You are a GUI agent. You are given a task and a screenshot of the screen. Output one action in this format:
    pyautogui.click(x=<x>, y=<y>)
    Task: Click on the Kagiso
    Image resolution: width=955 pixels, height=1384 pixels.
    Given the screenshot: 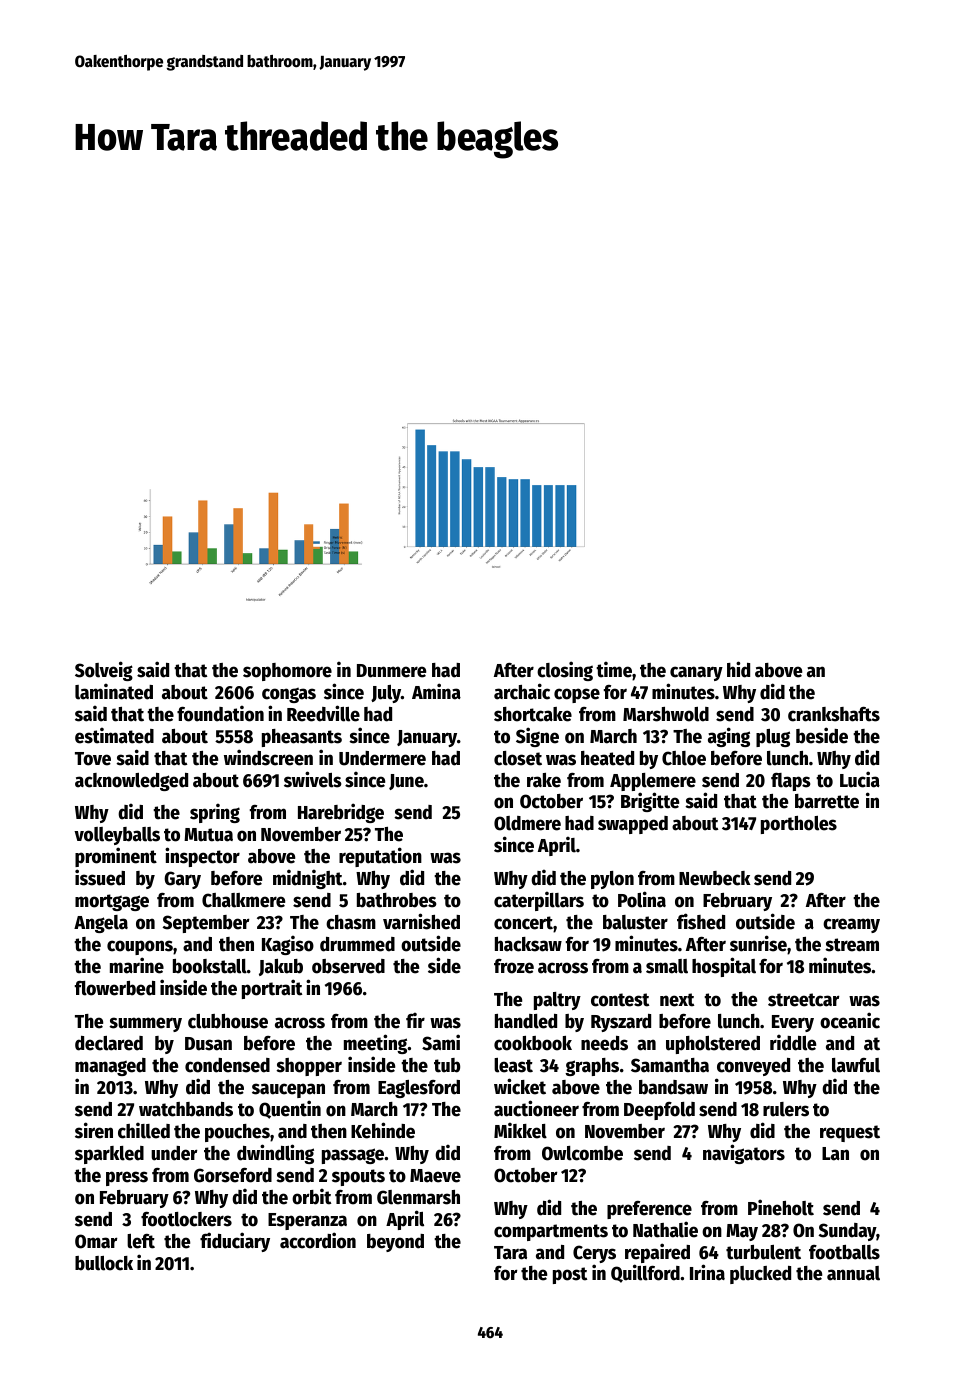 What is the action you would take?
    pyautogui.click(x=288, y=945)
